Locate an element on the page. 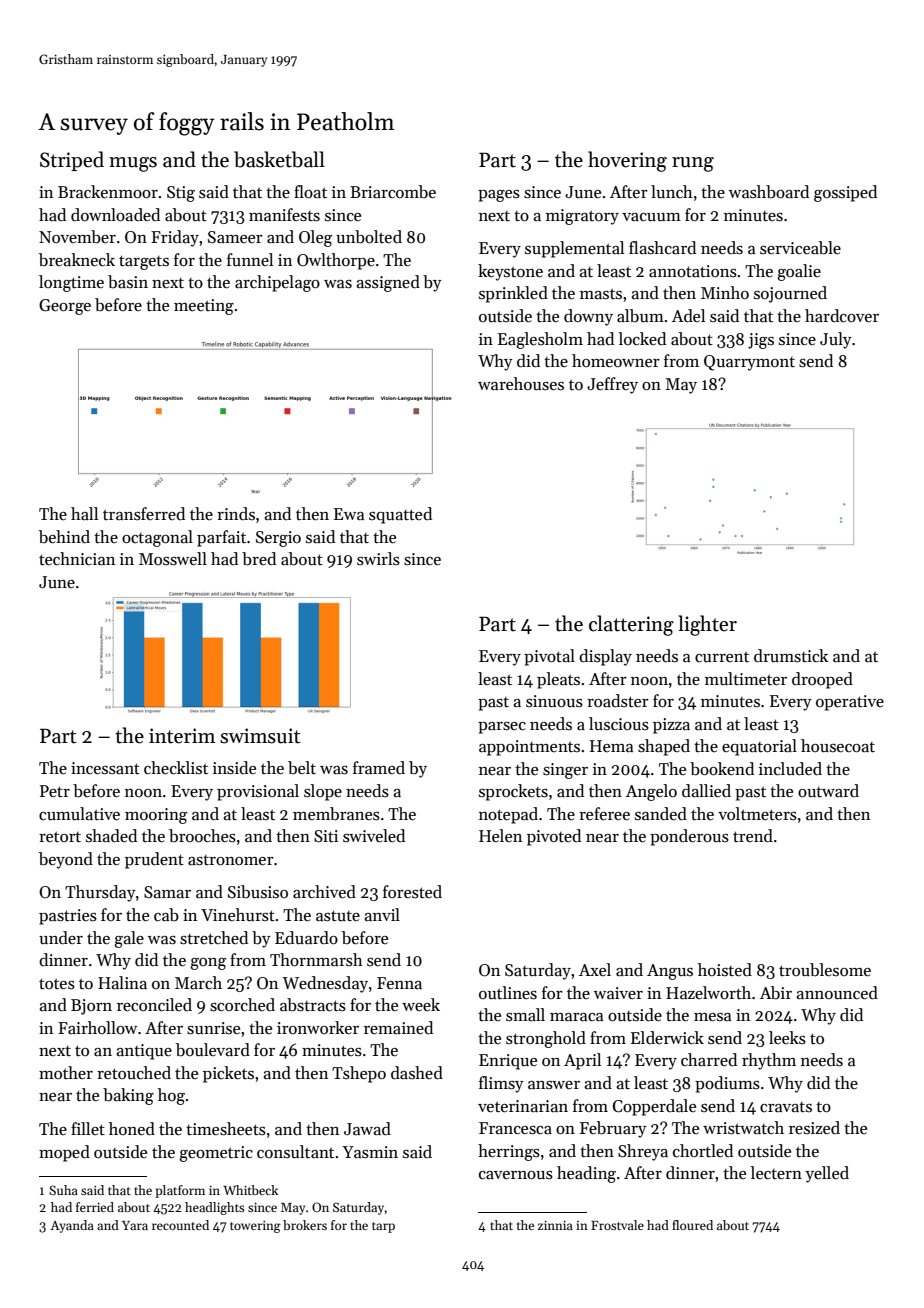  Eaglesholm is located at coordinates (540, 340).
